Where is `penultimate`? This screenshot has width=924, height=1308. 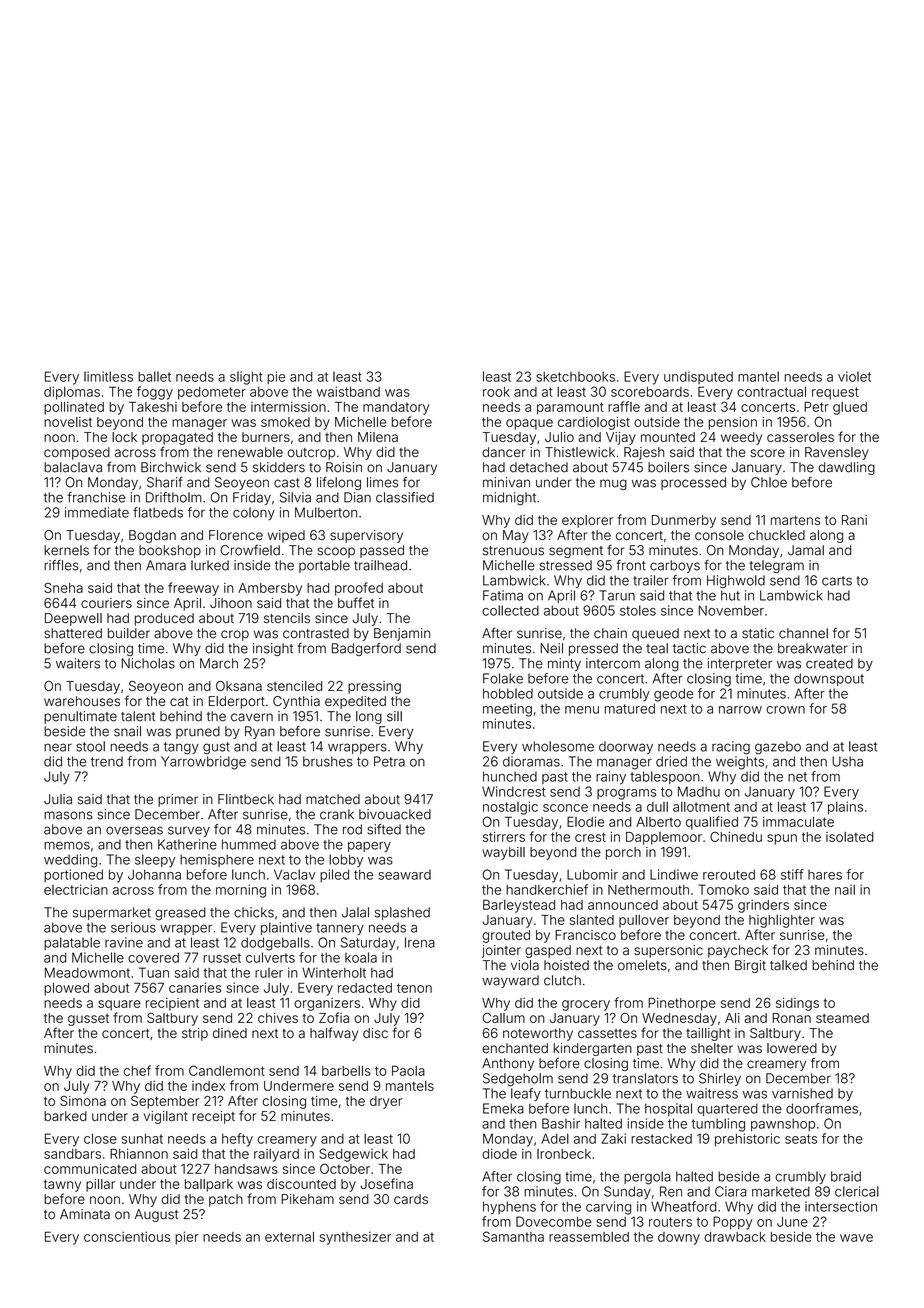 penultimate is located at coordinates (80, 717).
